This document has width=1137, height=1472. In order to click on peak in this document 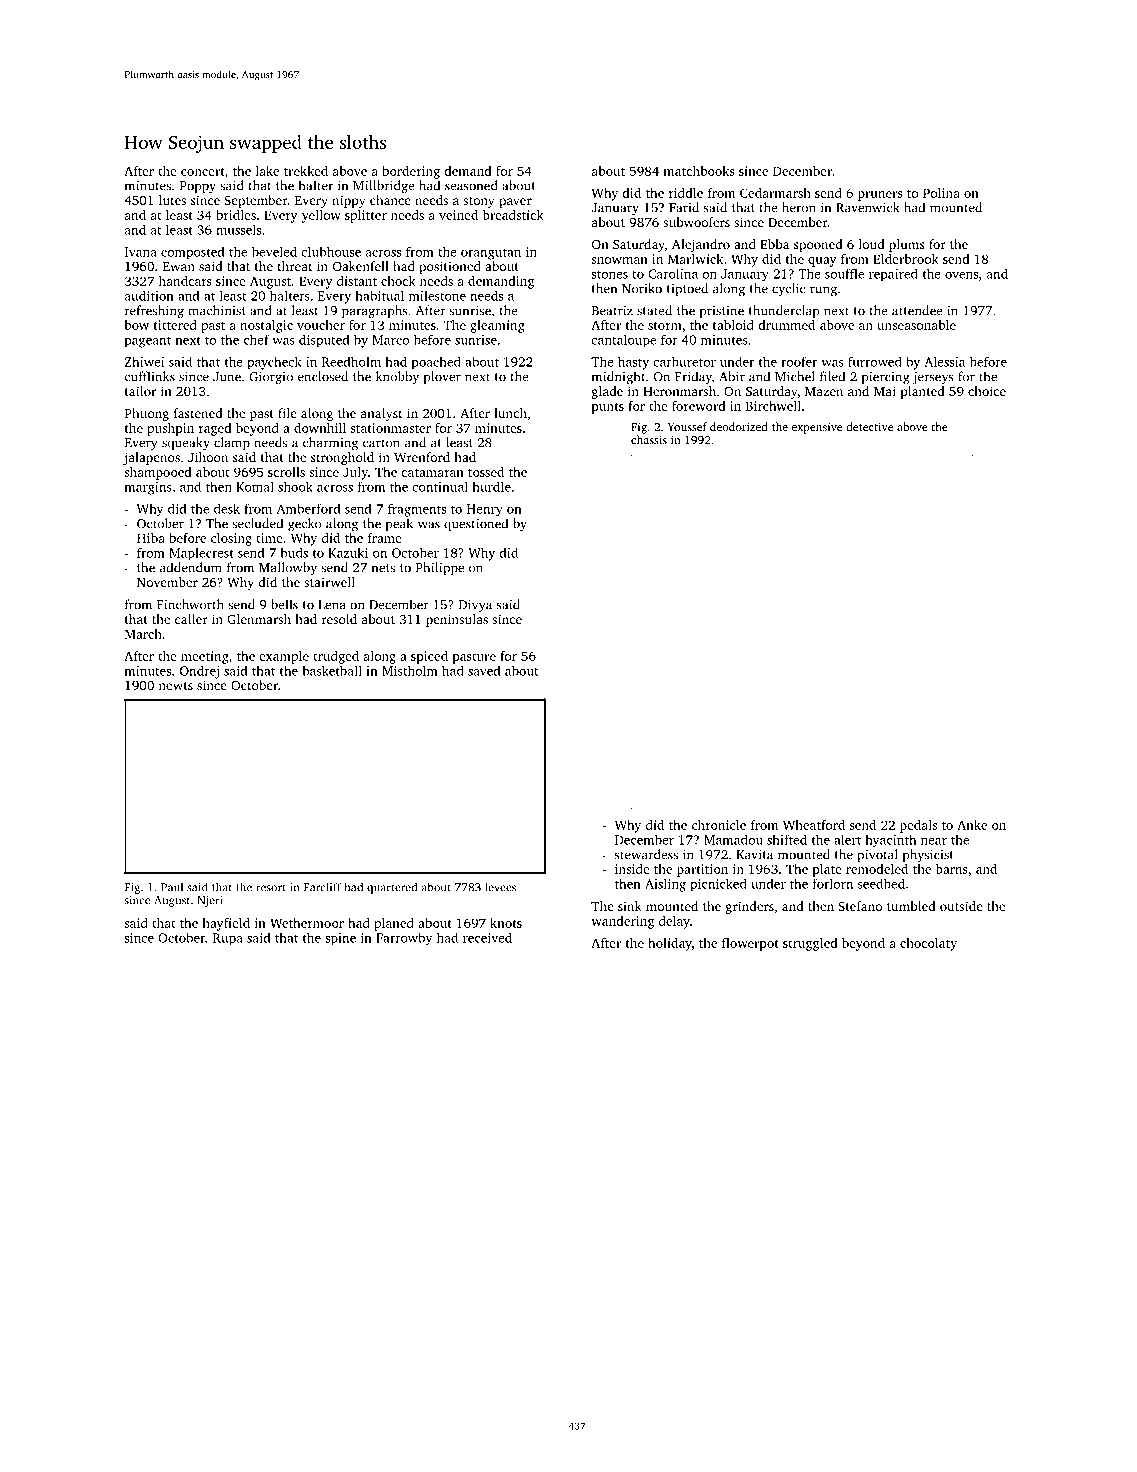, I will do `click(399, 524)`.
